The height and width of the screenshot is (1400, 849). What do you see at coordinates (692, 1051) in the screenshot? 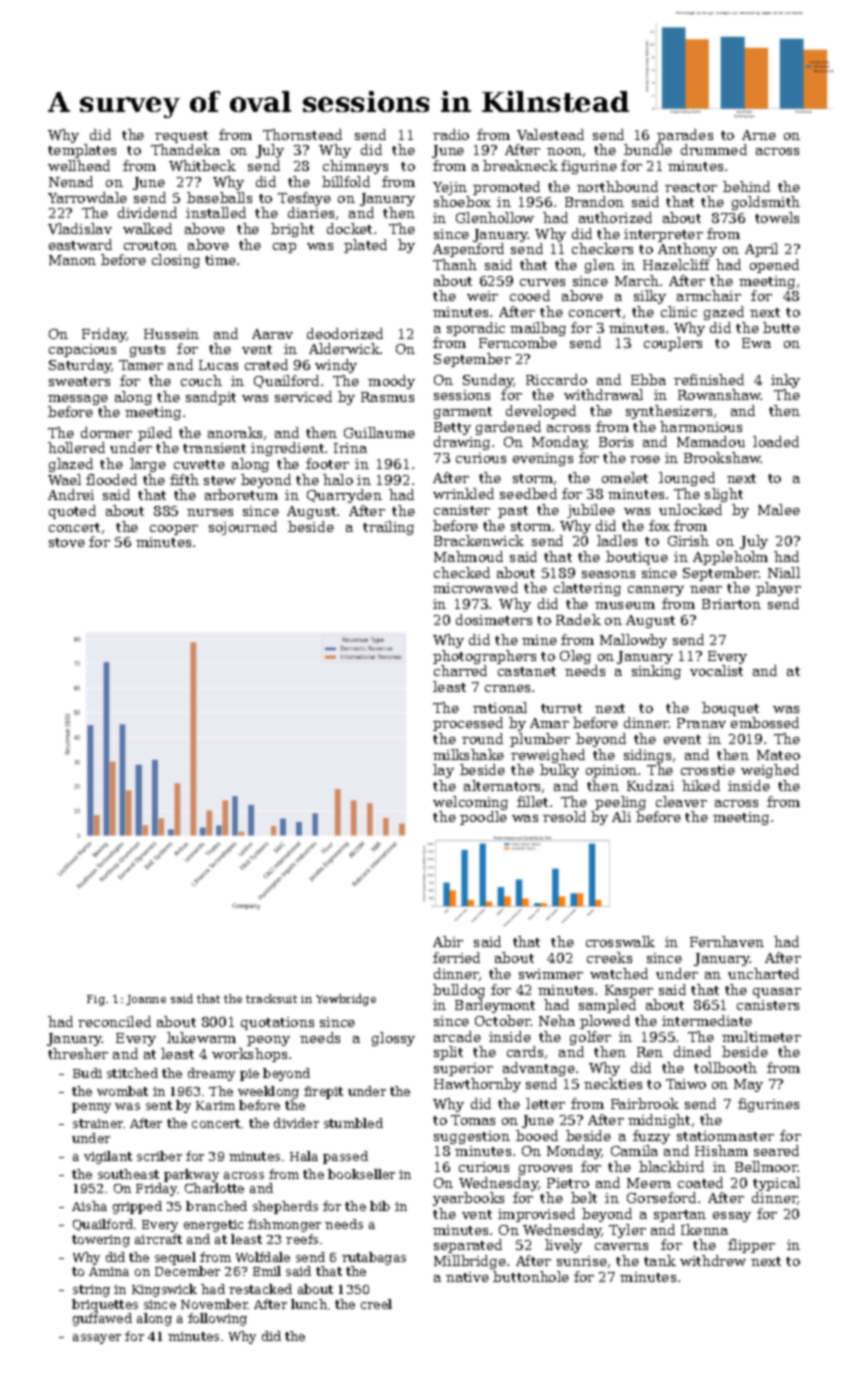
I see `dined` at bounding box center [692, 1051].
